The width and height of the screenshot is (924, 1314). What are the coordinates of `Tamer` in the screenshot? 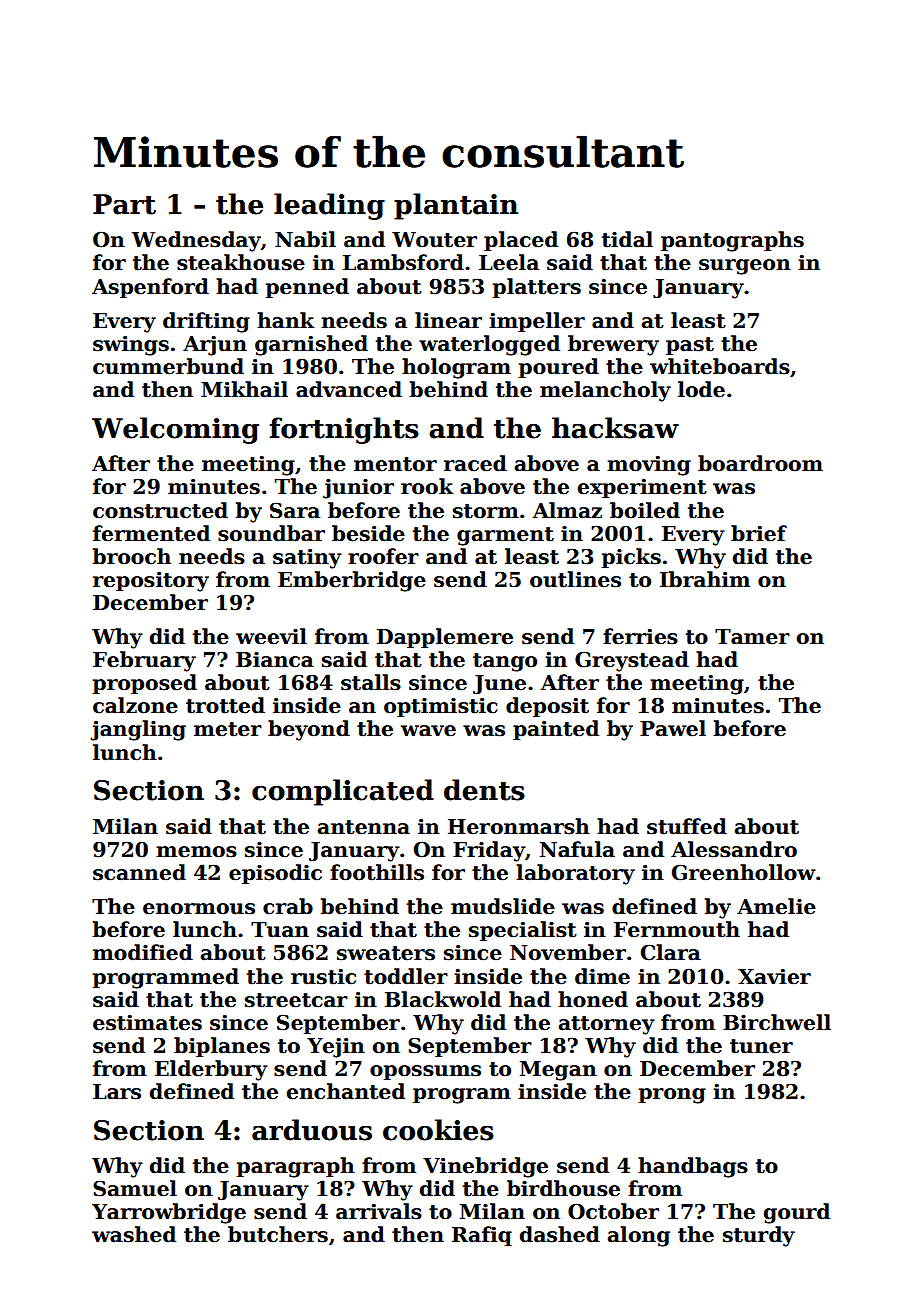 It's located at (752, 637).
